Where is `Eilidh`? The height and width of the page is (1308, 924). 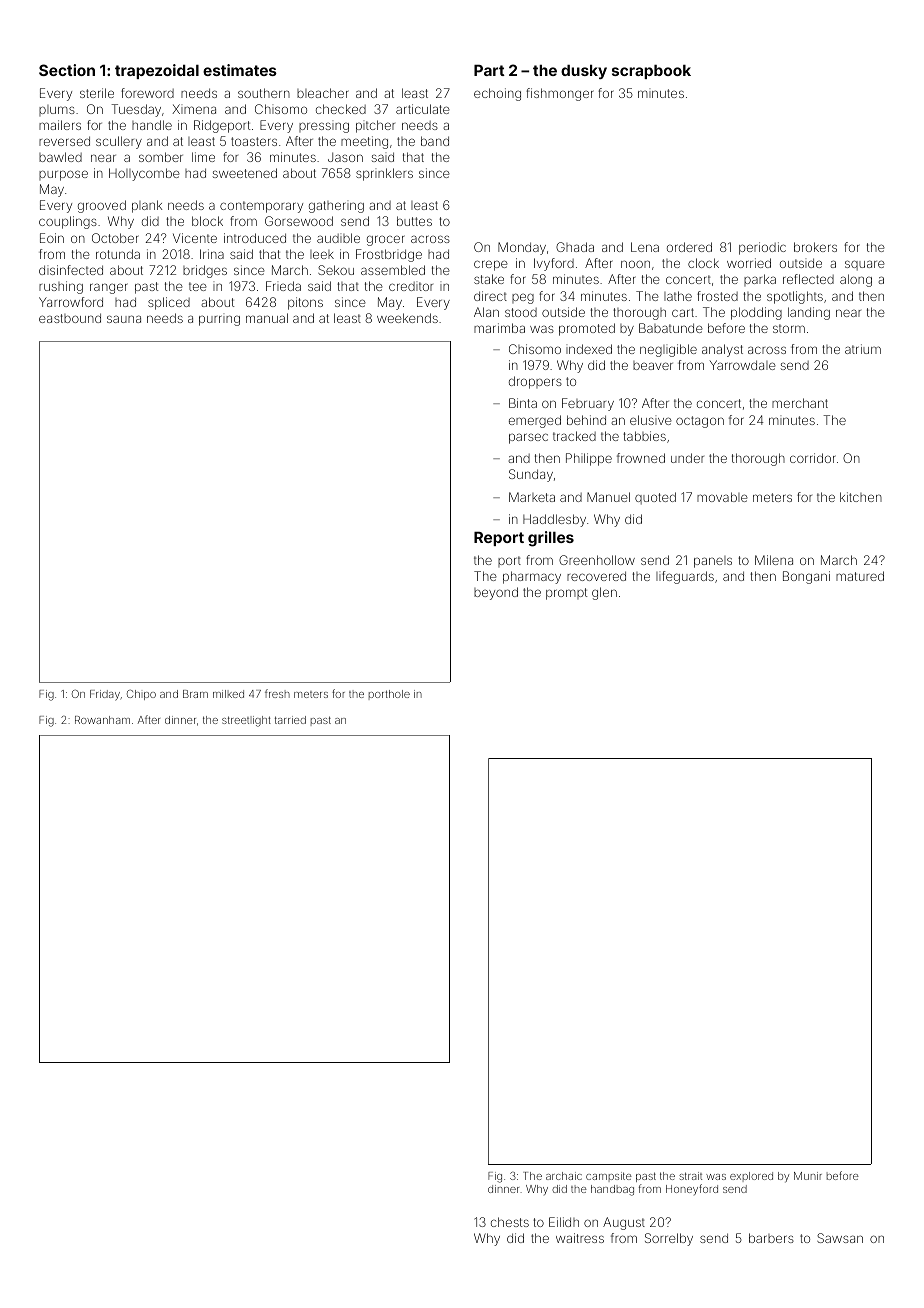 Eilidh is located at coordinates (564, 1222).
